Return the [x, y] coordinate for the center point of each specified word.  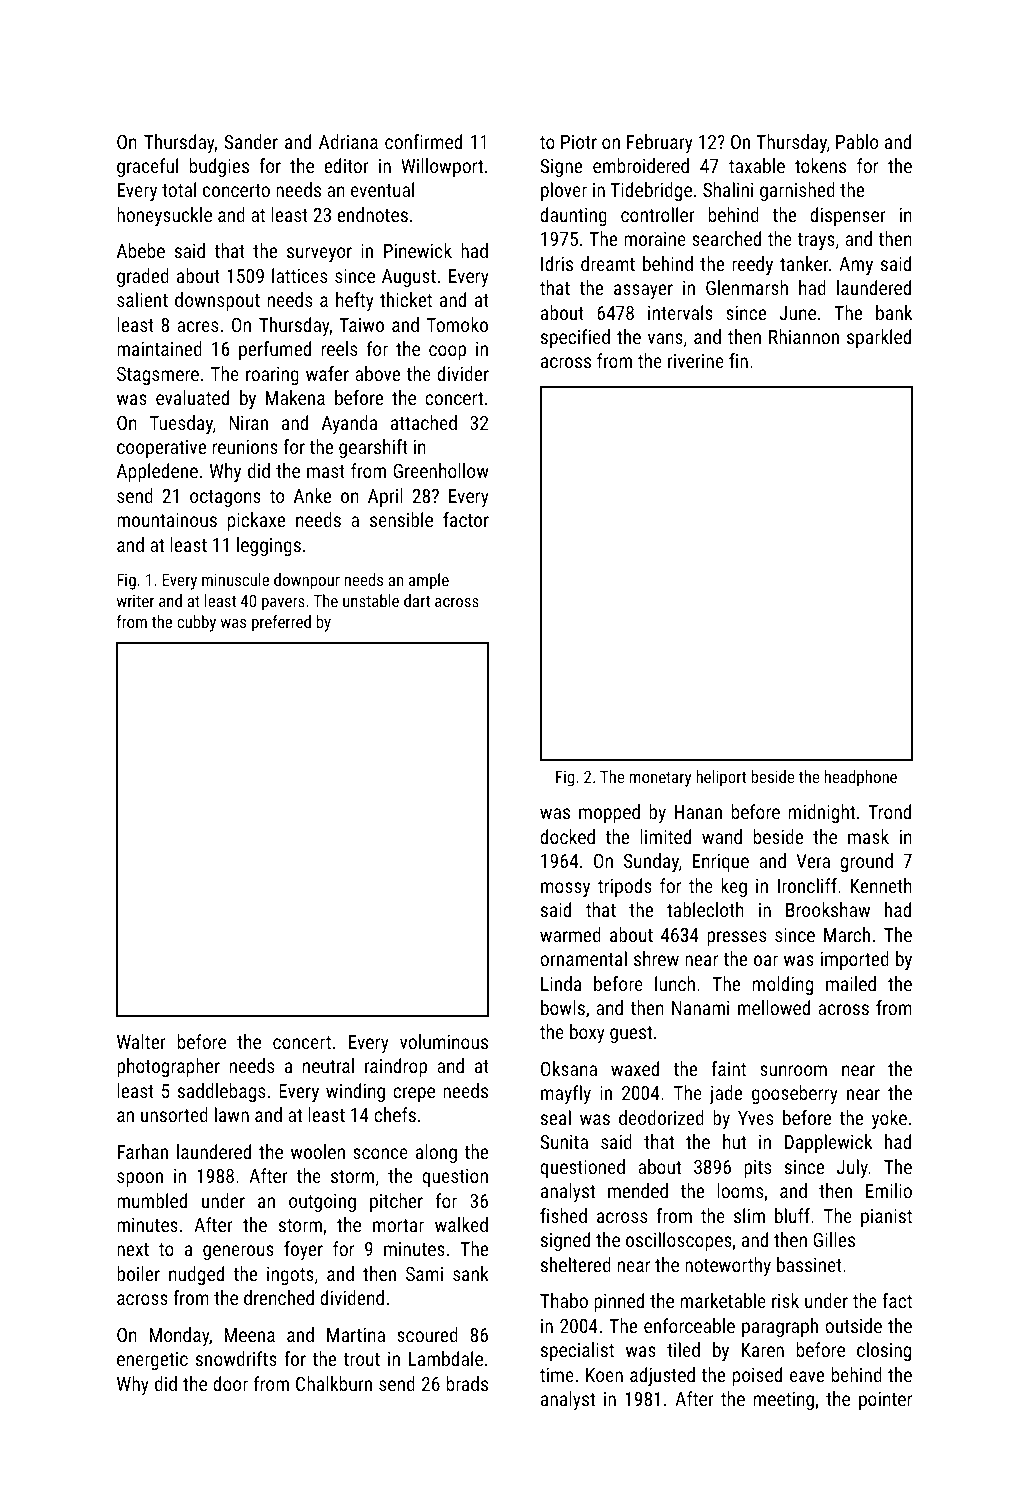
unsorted [174, 1114]
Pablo [857, 141]
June [797, 313]
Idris [557, 263]
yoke [889, 1119]
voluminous [444, 1041]
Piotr [579, 142]
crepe [414, 1094]
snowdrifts [236, 1358]
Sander [251, 141]
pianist [886, 1218]
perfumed [275, 350]
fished [563, 1215]
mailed [851, 983]
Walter [141, 1041]
